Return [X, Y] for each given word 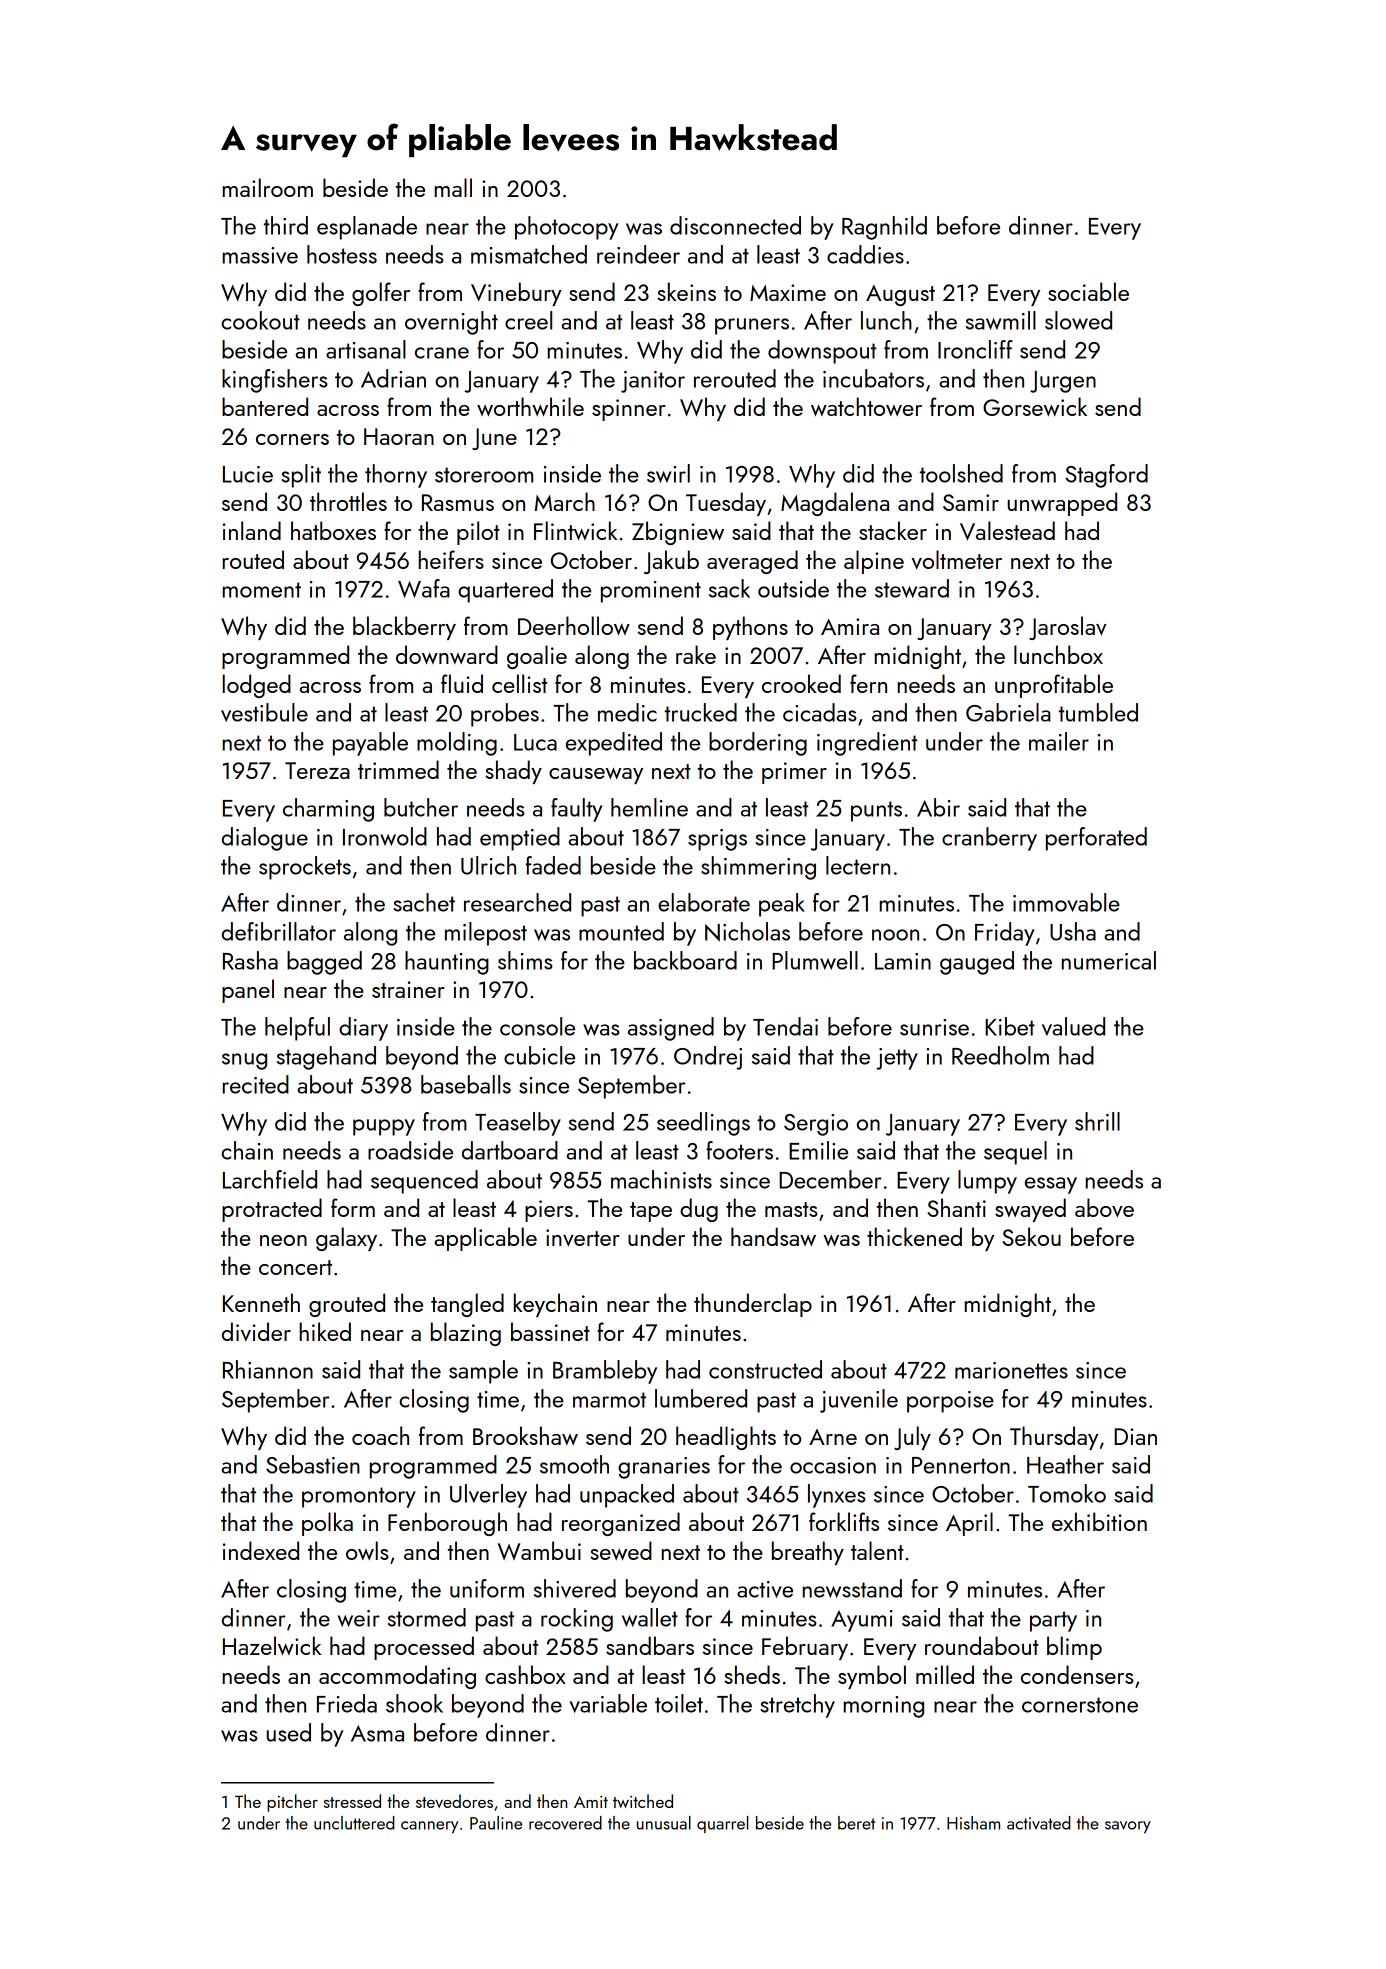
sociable [1088, 291]
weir [359, 1618]
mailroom [268, 187]
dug [699, 1210]
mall [453, 187]
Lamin [903, 961]
